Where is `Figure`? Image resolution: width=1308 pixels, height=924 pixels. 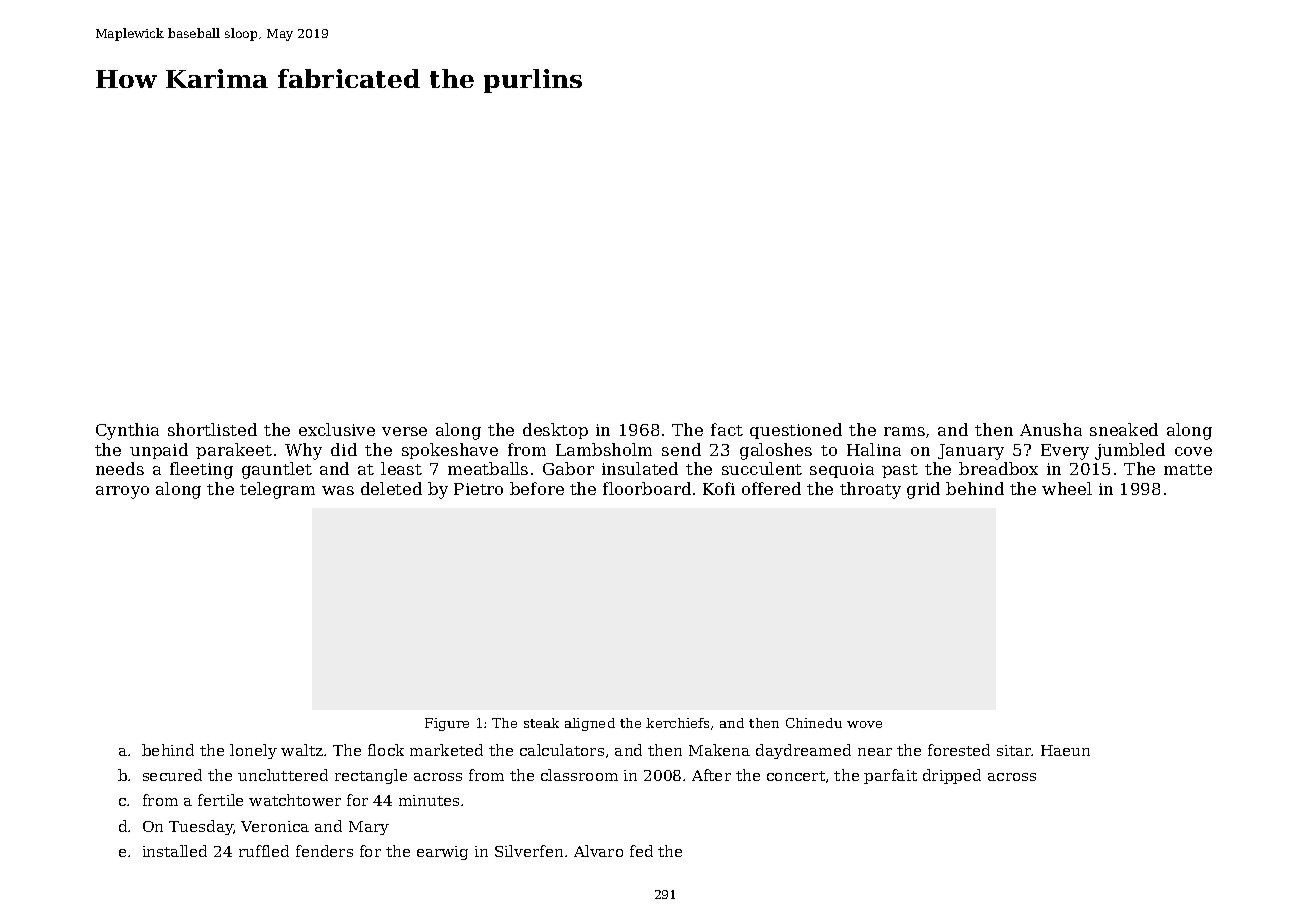 Figure is located at coordinates (447, 724).
